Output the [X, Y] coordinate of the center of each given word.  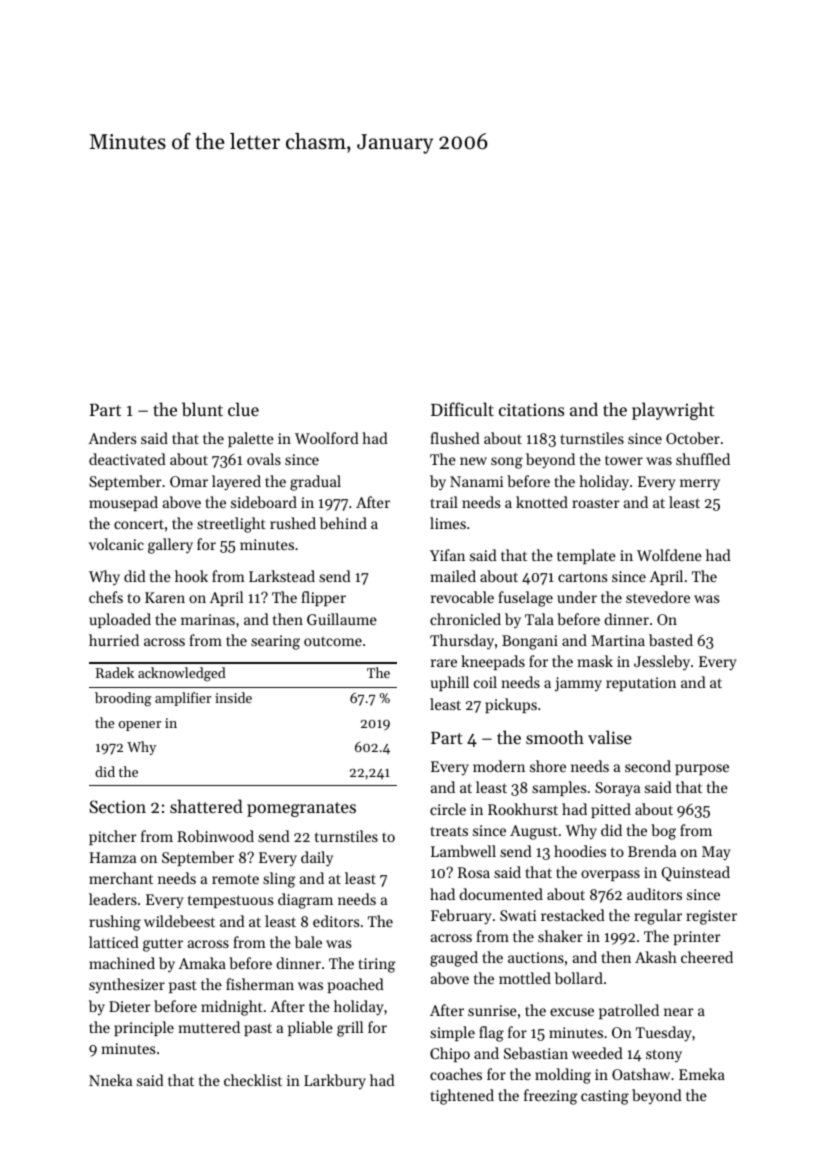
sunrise [492, 1010]
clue [243, 409]
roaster [596, 503]
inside [233, 697]
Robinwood [215, 836]
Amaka [202, 963]
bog [663, 832]
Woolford [327, 438]
